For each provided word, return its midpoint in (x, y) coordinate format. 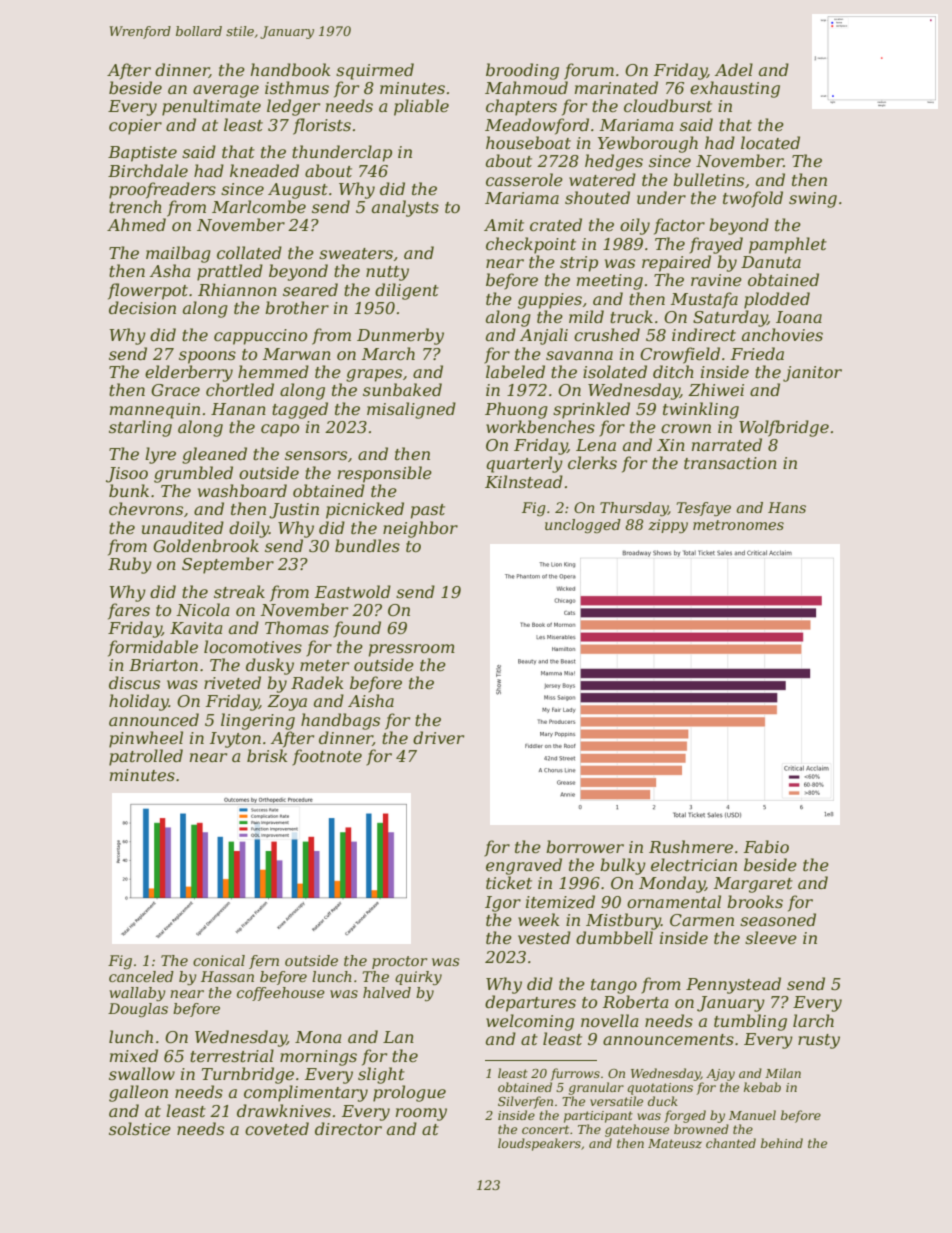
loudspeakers (539, 1144)
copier (135, 127)
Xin (671, 445)
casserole (524, 179)
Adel (734, 69)
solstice (140, 1128)
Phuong (516, 410)
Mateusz (675, 1143)
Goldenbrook (206, 546)
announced (154, 719)
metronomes (738, 525)
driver (438, 737)
